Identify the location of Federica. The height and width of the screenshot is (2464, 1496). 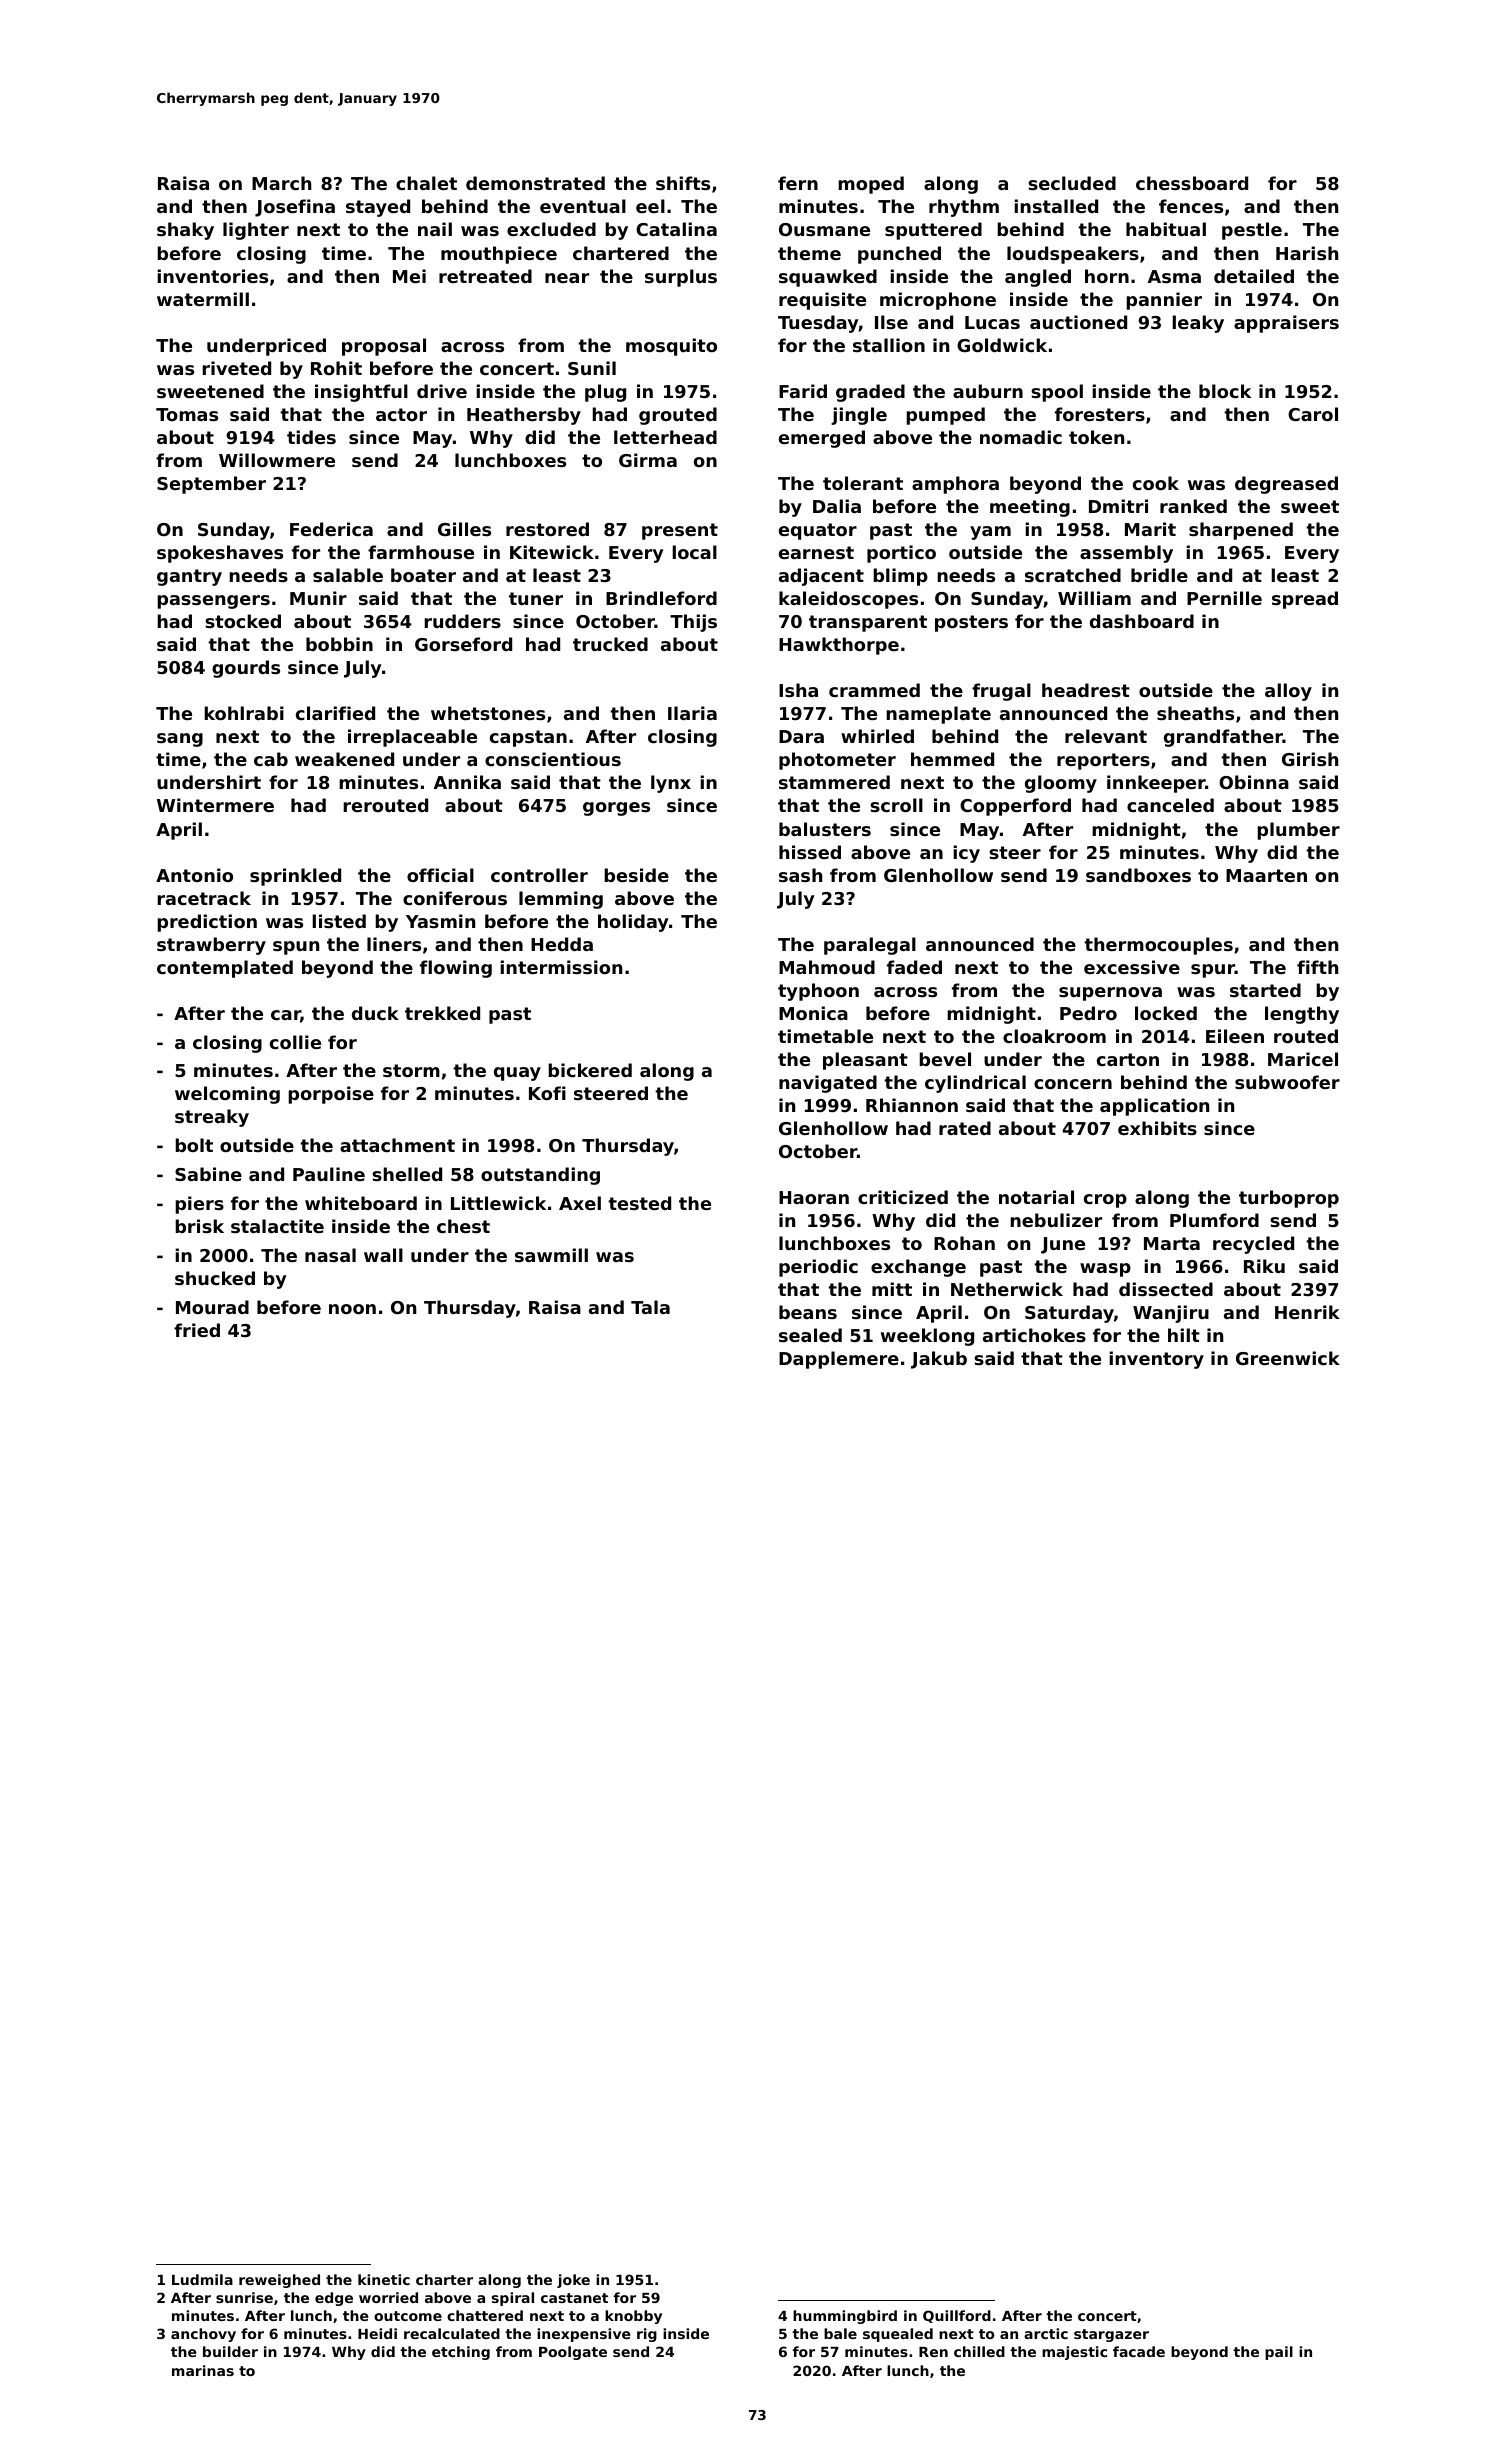
(331, 529).
